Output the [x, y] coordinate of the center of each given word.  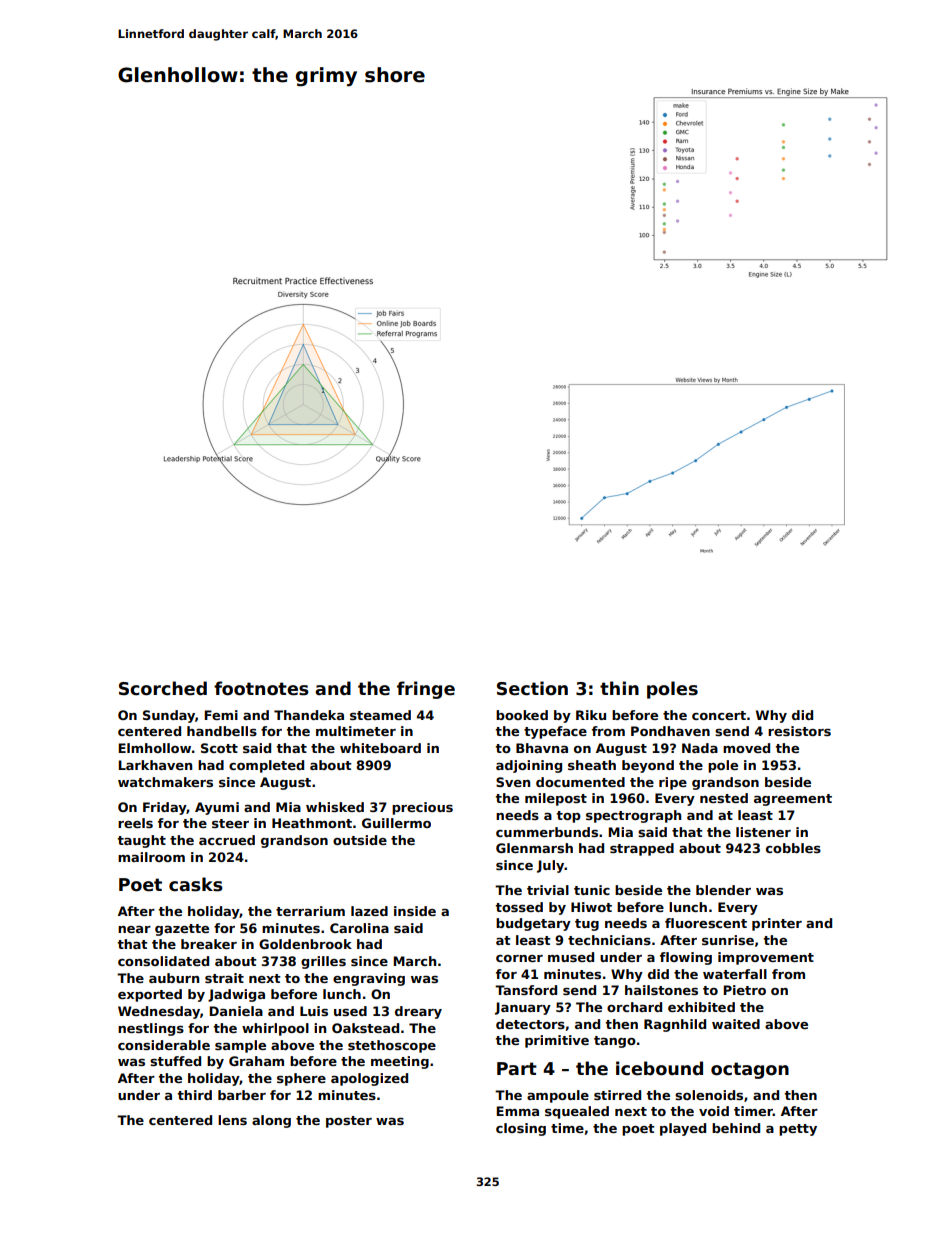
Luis [314, 1011]
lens [232, 1120]
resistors [799, 731]
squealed [577, 1112]
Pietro [744, 990]
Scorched [163, 688]
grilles [323, 962]
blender [723, 890]
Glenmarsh [534, 848]
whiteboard [380, 748]
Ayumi [217, 808]
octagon [750, 1070]
